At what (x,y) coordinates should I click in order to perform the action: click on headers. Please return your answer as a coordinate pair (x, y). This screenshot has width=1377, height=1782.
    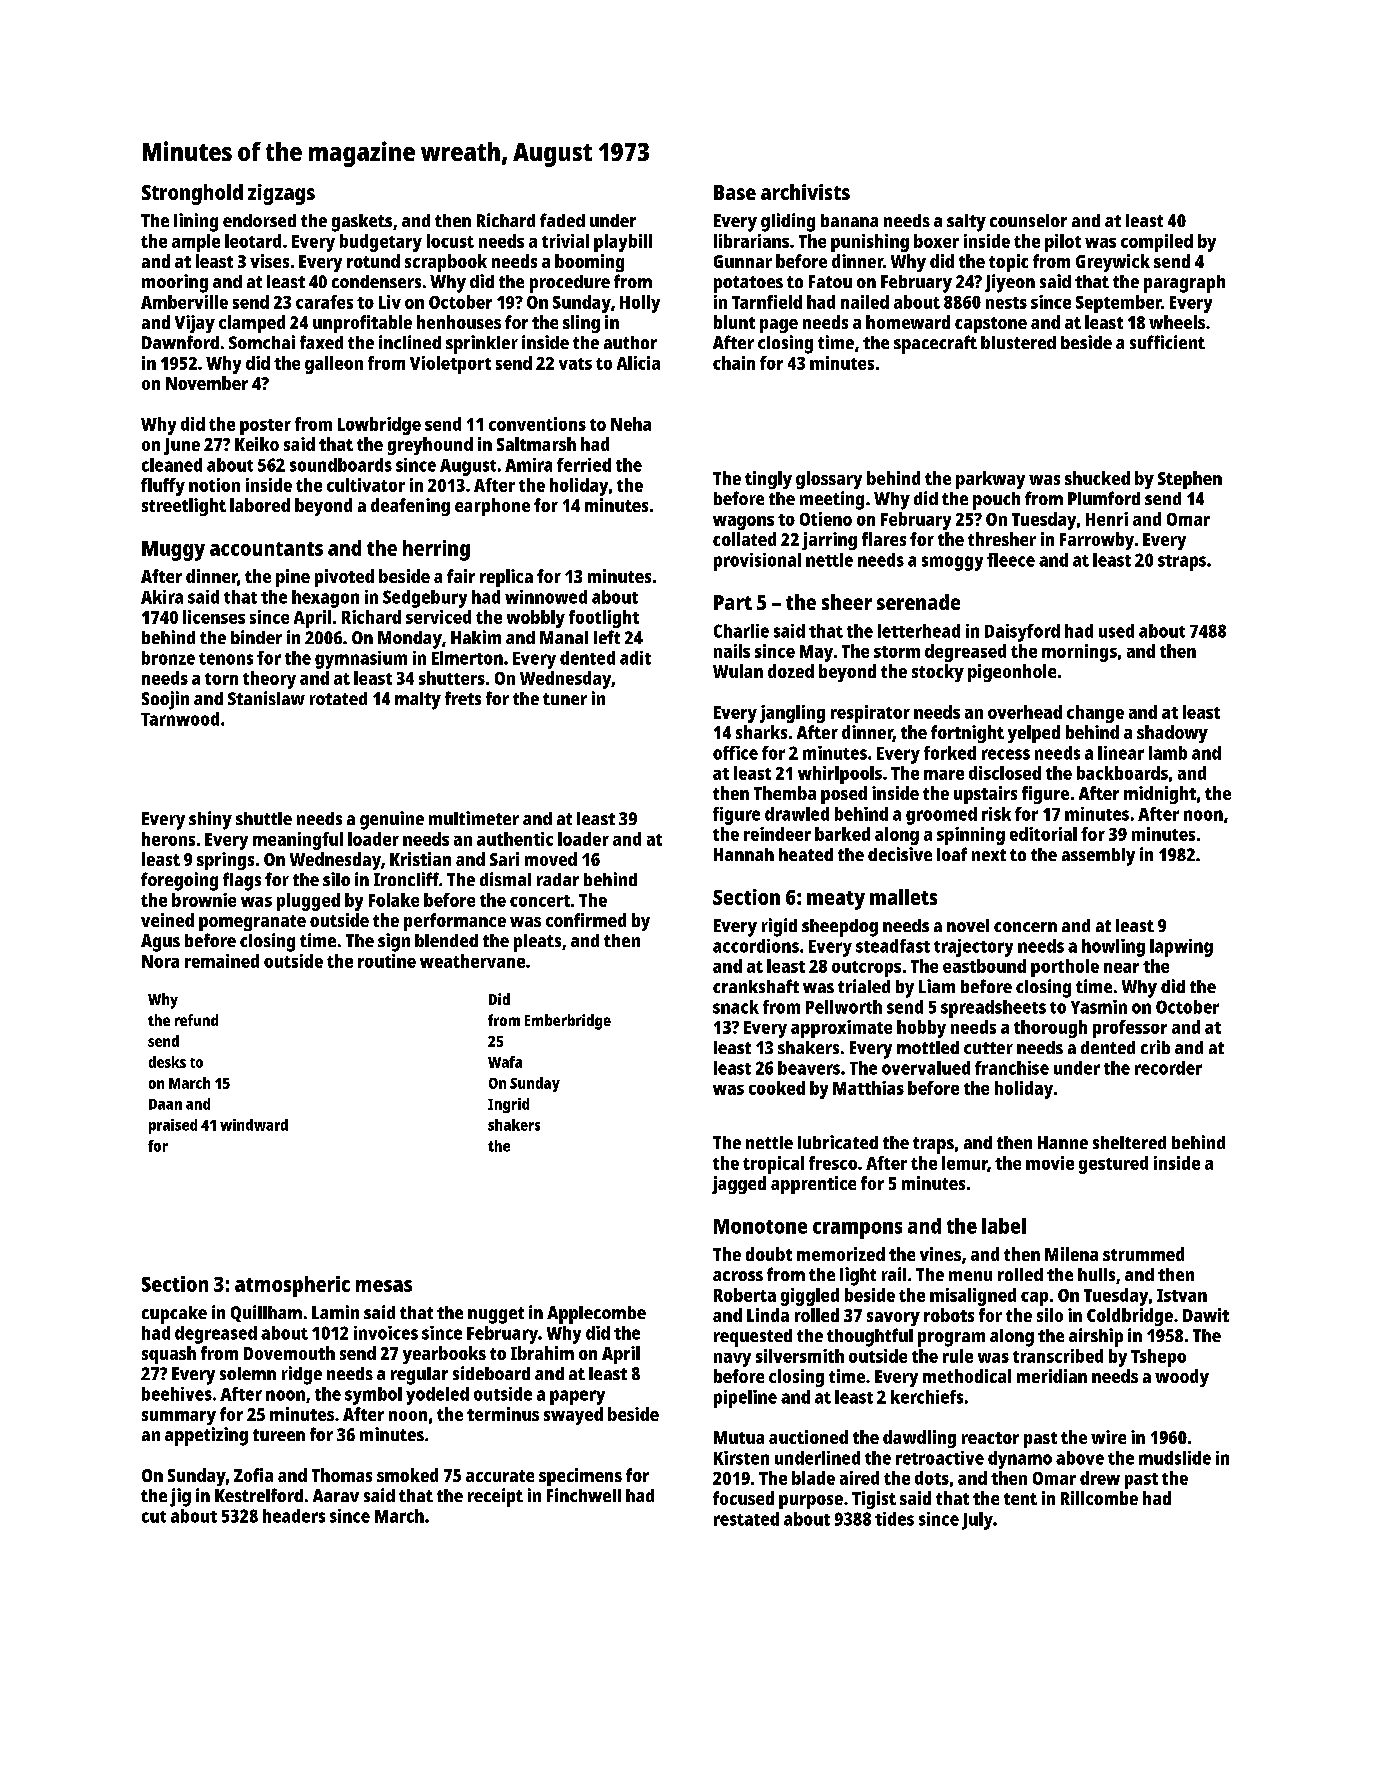
    Looking at the image, I should click on (294, 1516).
